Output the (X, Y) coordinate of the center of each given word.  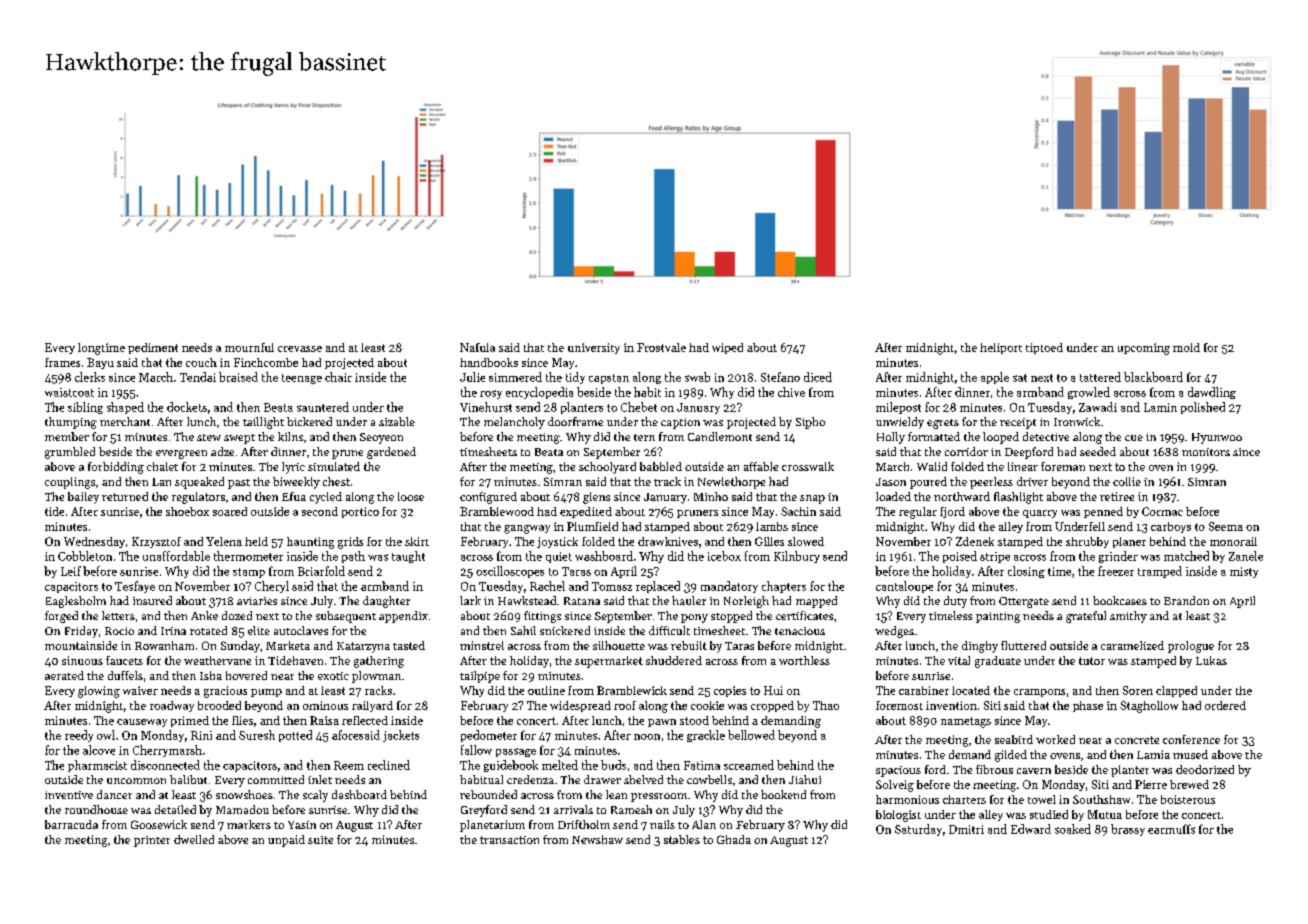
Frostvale (661, 347)
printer (152, 841)
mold (1186, 347)
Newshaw (597, 839)
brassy (1128, 830)
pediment (153, 348)
